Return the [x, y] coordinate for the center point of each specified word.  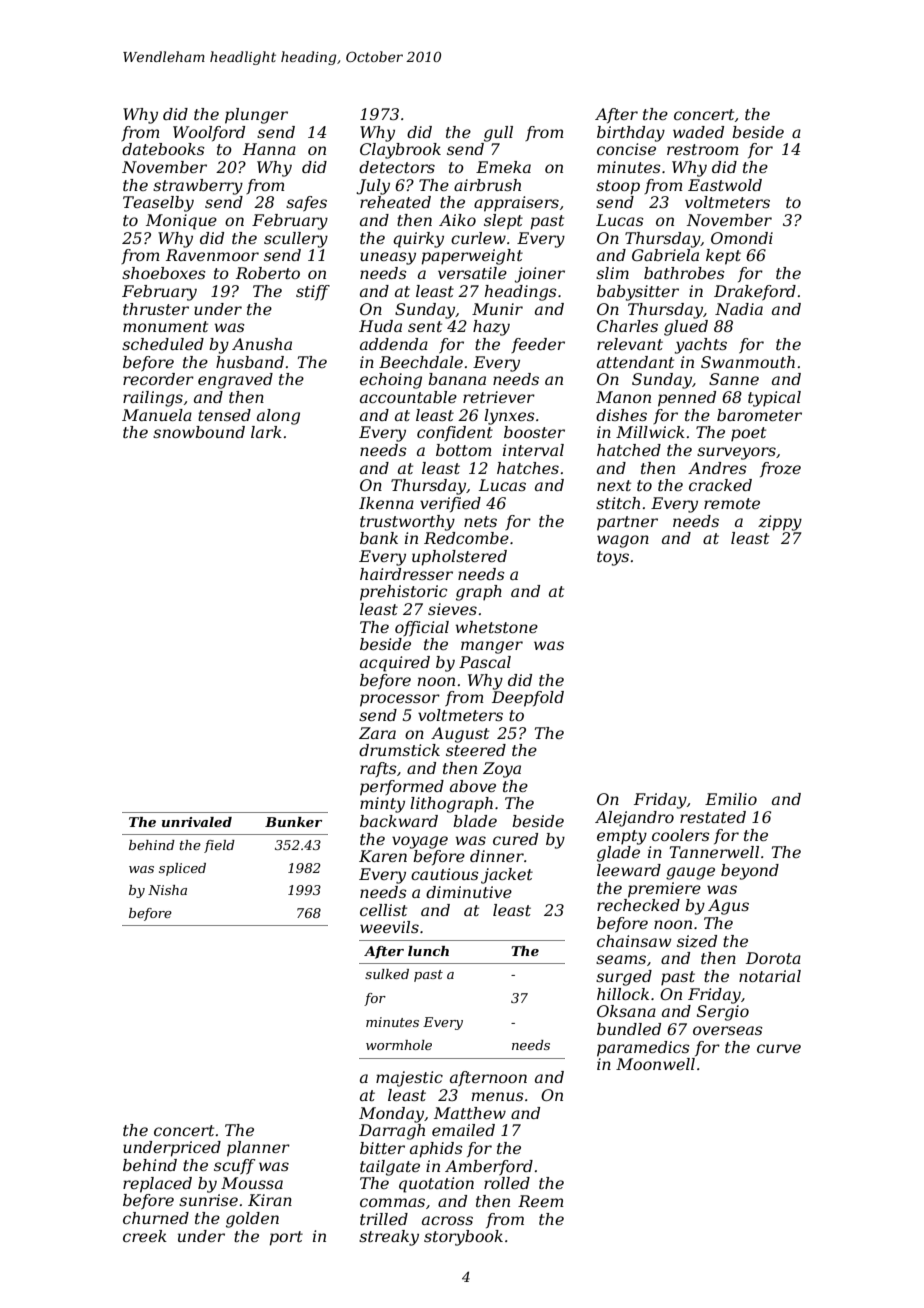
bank [379, 538]
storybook [463, 1238]
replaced [157, 1185]
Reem [541, 1201]
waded [698, 132]
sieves [452, 609]
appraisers [516, 204]
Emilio [731, 799]
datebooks [163, 149]
